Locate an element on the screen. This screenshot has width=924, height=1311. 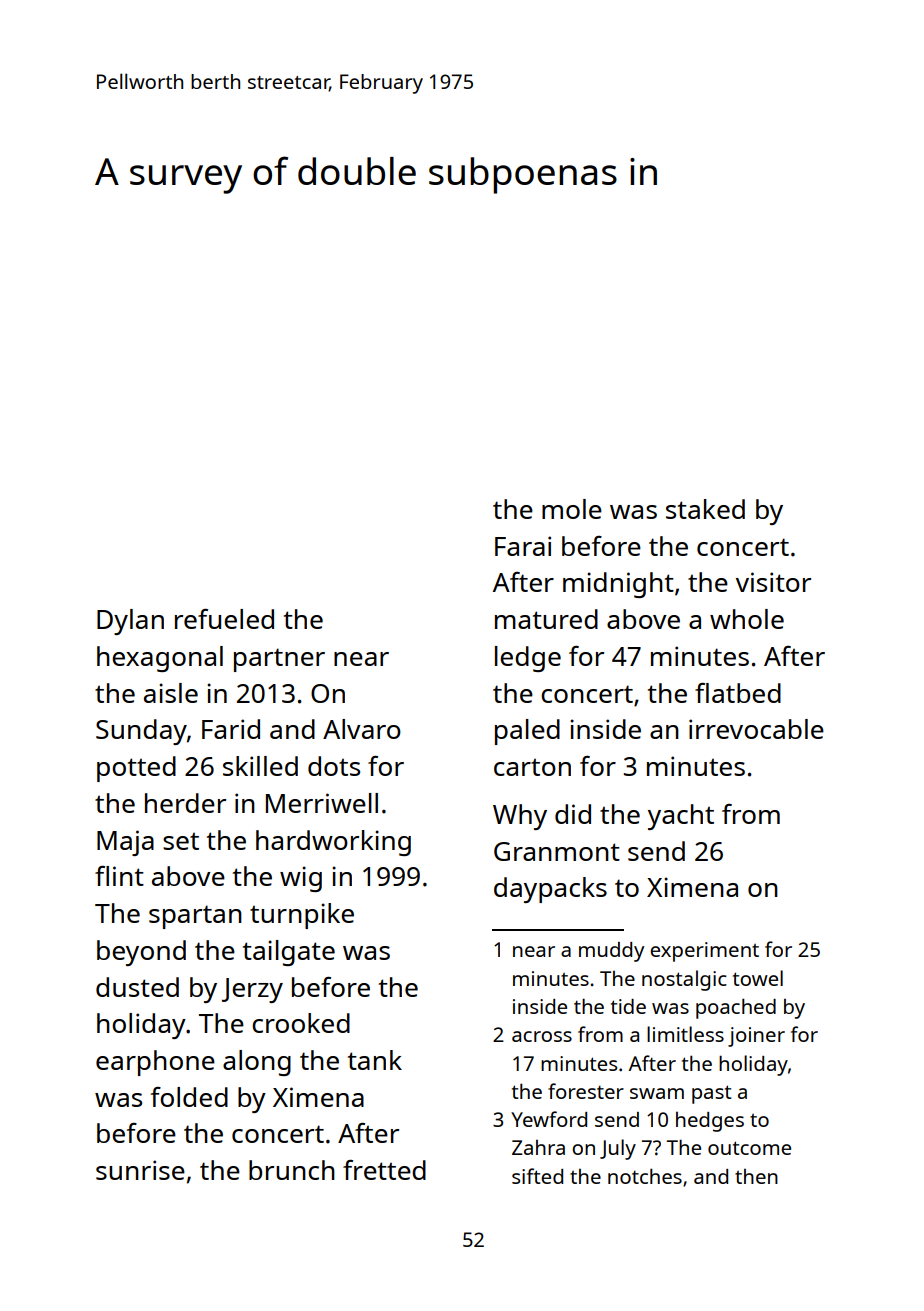
staked is located at coordinates (705, 509).
